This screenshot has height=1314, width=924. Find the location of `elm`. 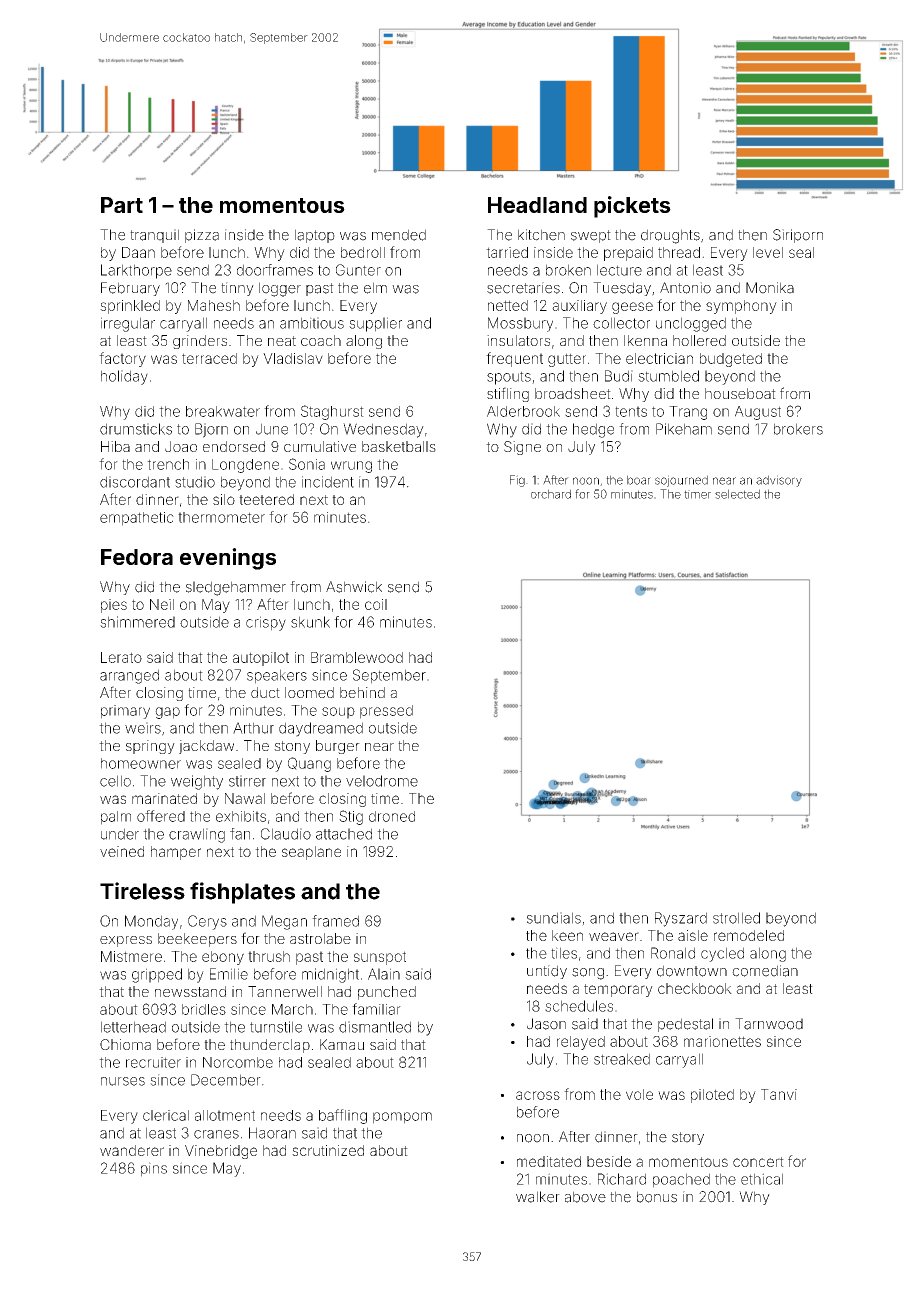

elm is located at coordinates (375, 288).
